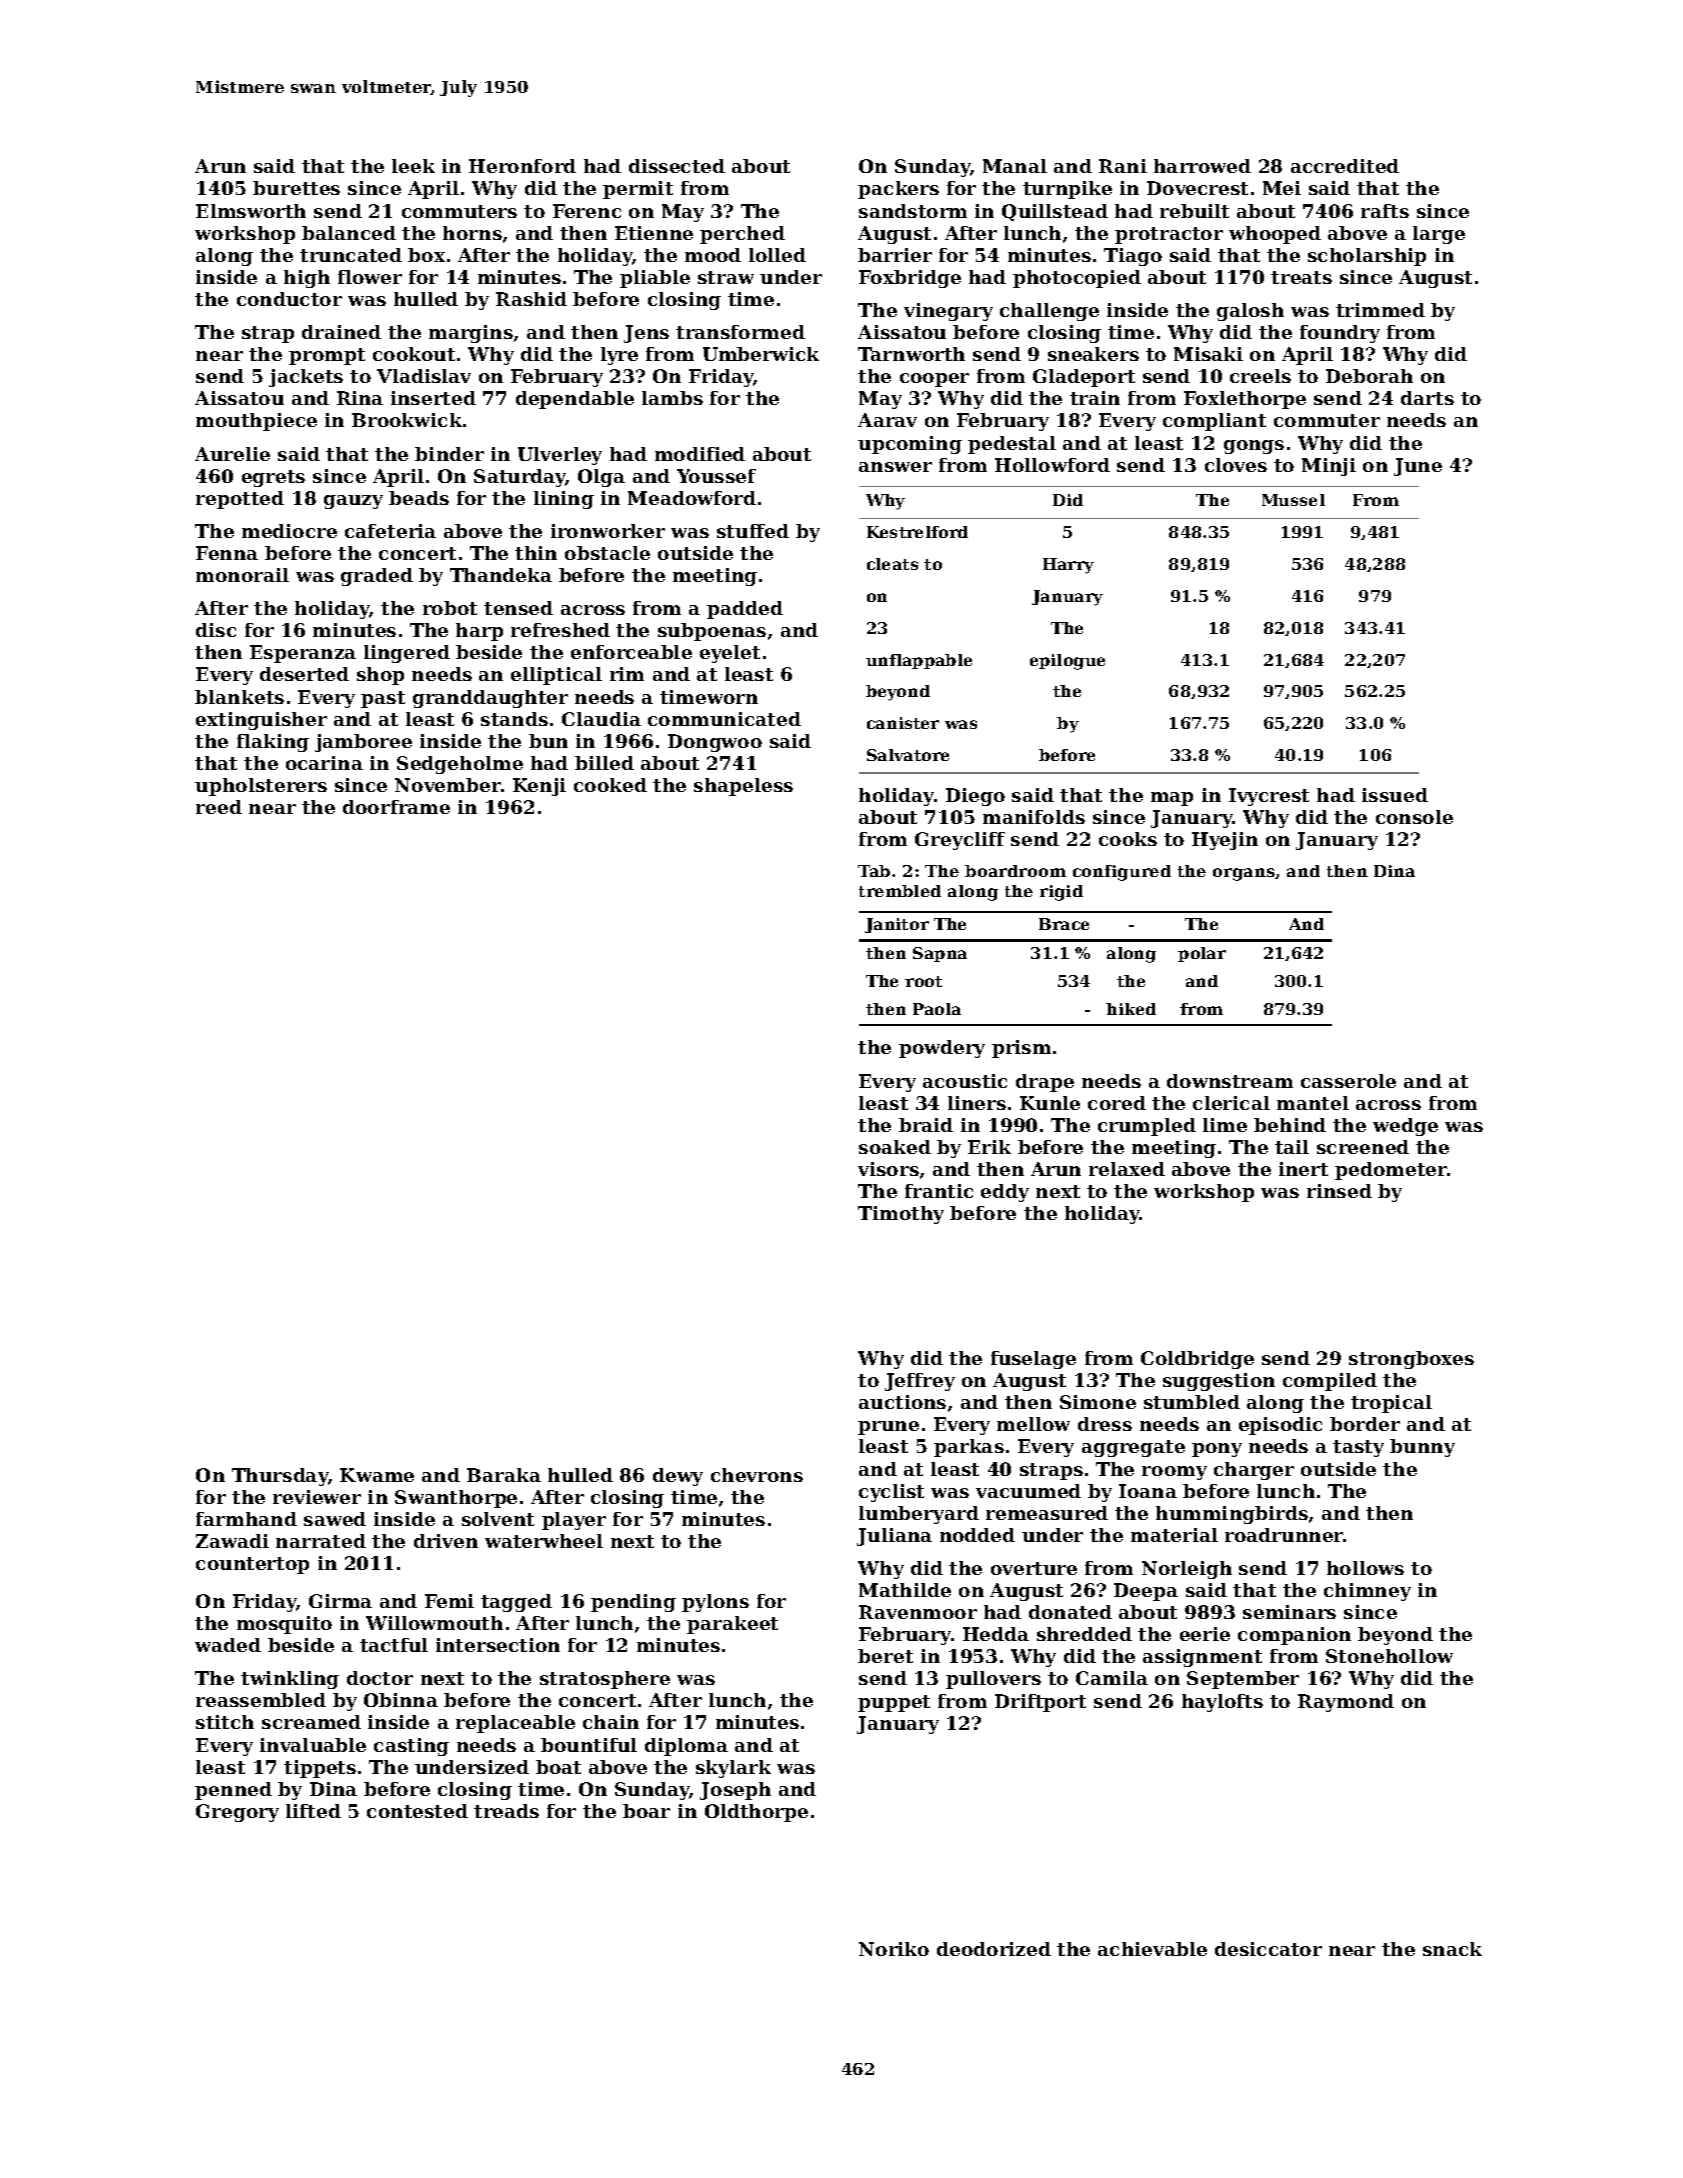  What do you see at coordinates (1452, 1949) in the image?
I see `snack` at bounding box center [1452, 1949].
